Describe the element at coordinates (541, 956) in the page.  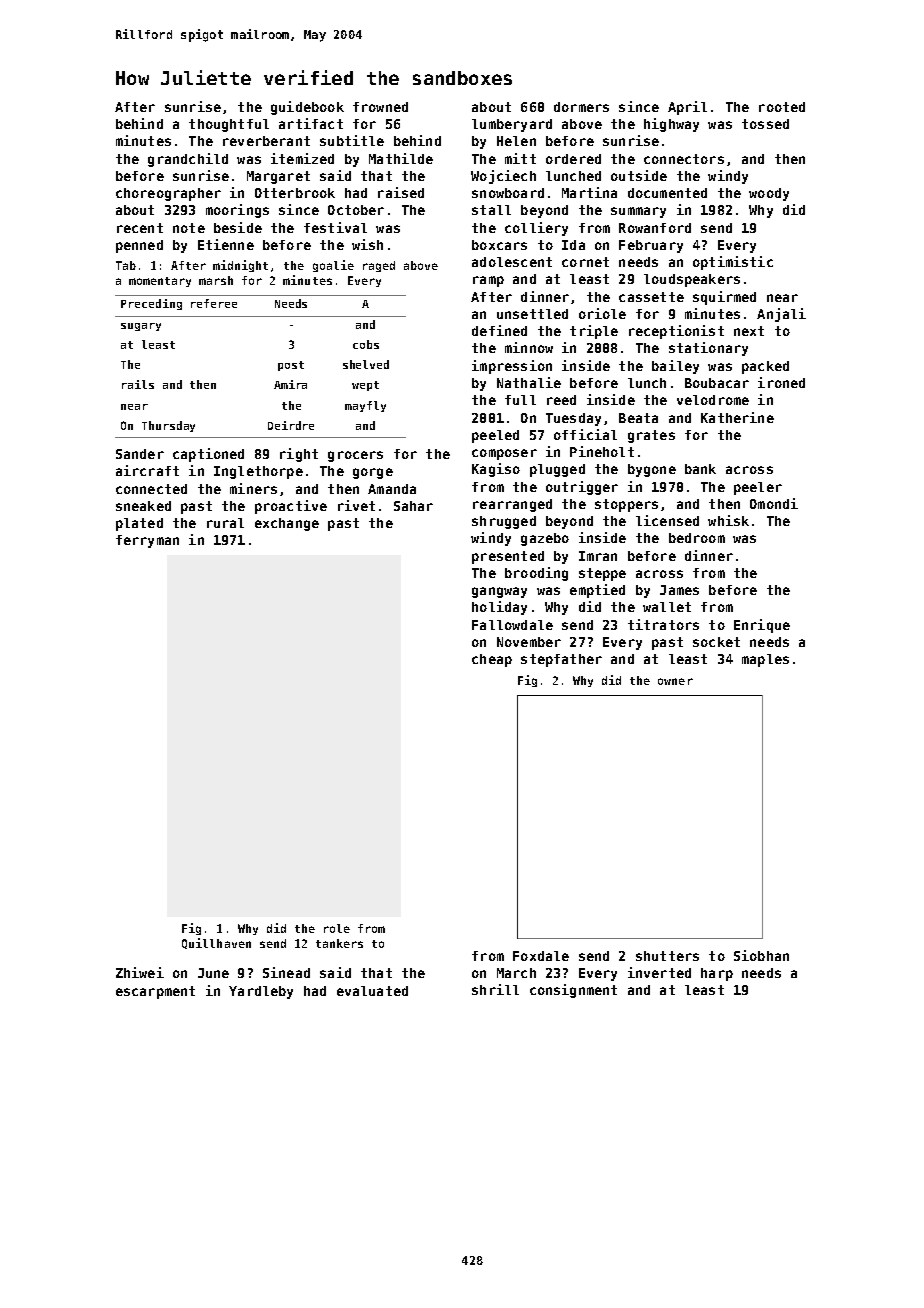
I see `Foxdale` at that location.
